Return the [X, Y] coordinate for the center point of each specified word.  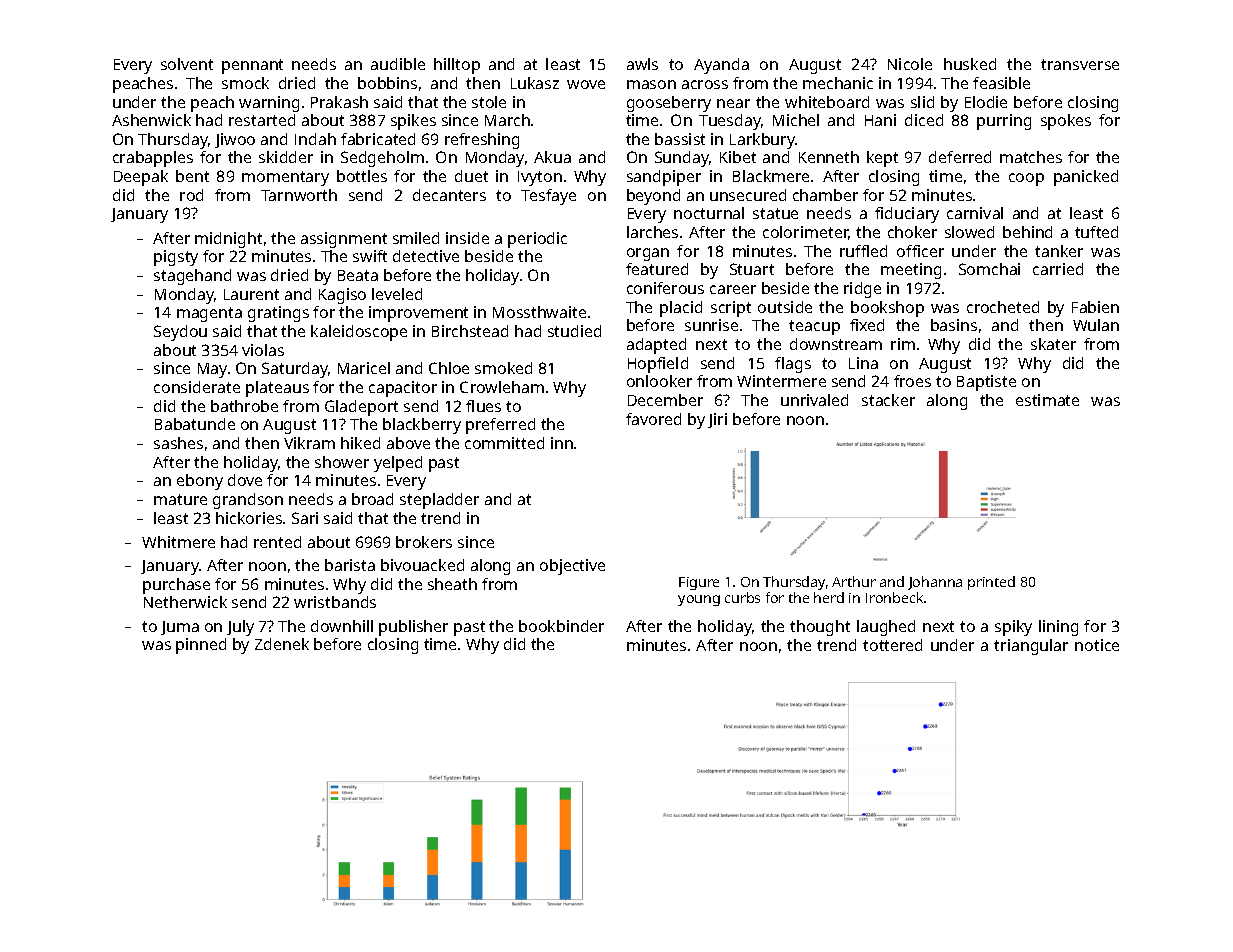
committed [504, 443]
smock [245, 83]
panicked [1086, 178]
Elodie [986, 102]
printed [991, 583]
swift [370, 256]
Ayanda [721, 66]
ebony [200, 482]
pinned [201, 646]
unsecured [748, 195]
